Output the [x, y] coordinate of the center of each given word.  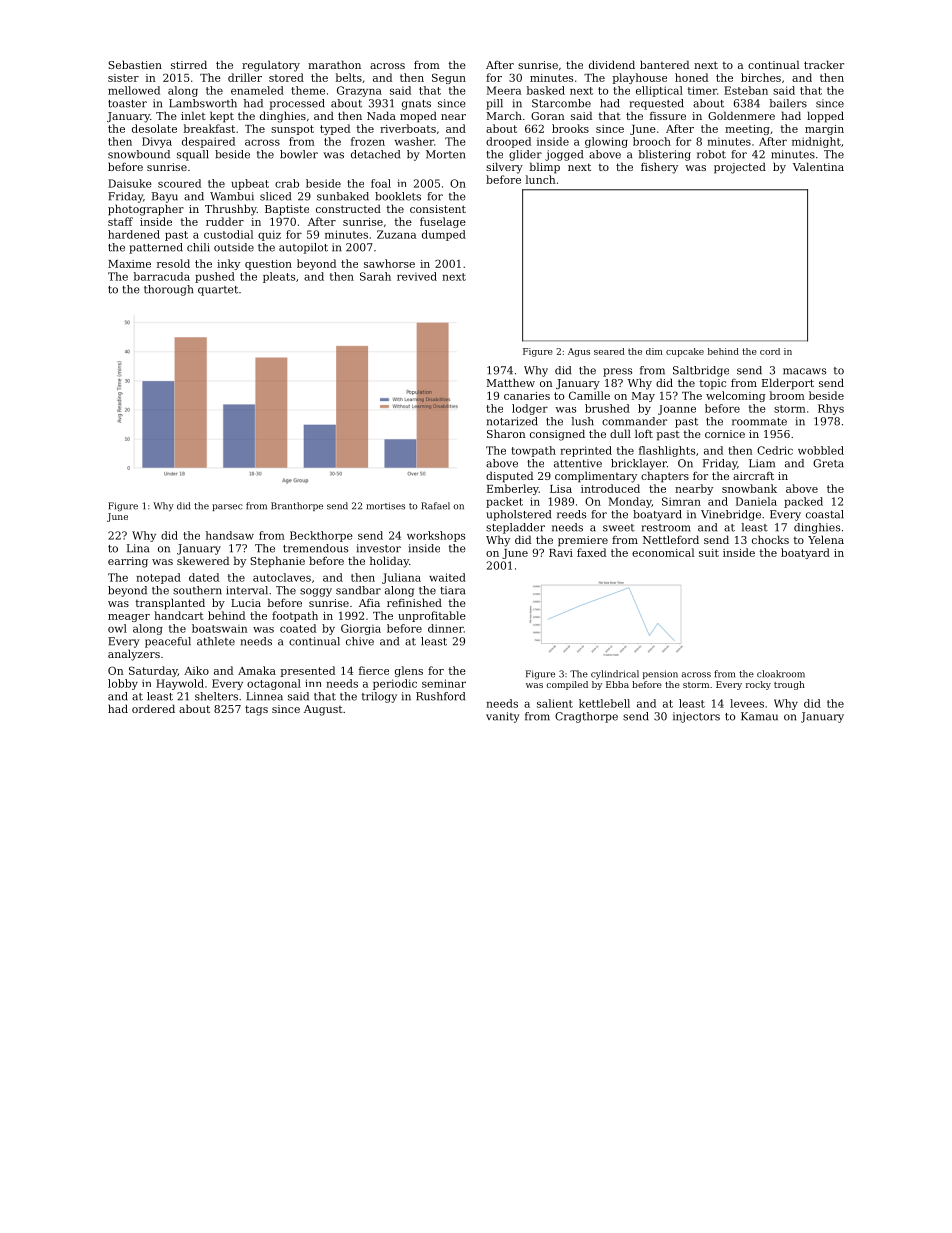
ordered [153, 708]
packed [803, 502]
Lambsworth [203, 103]
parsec [227, 507]
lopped [825, 117]
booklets [398, 196]
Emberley [513, 489]
